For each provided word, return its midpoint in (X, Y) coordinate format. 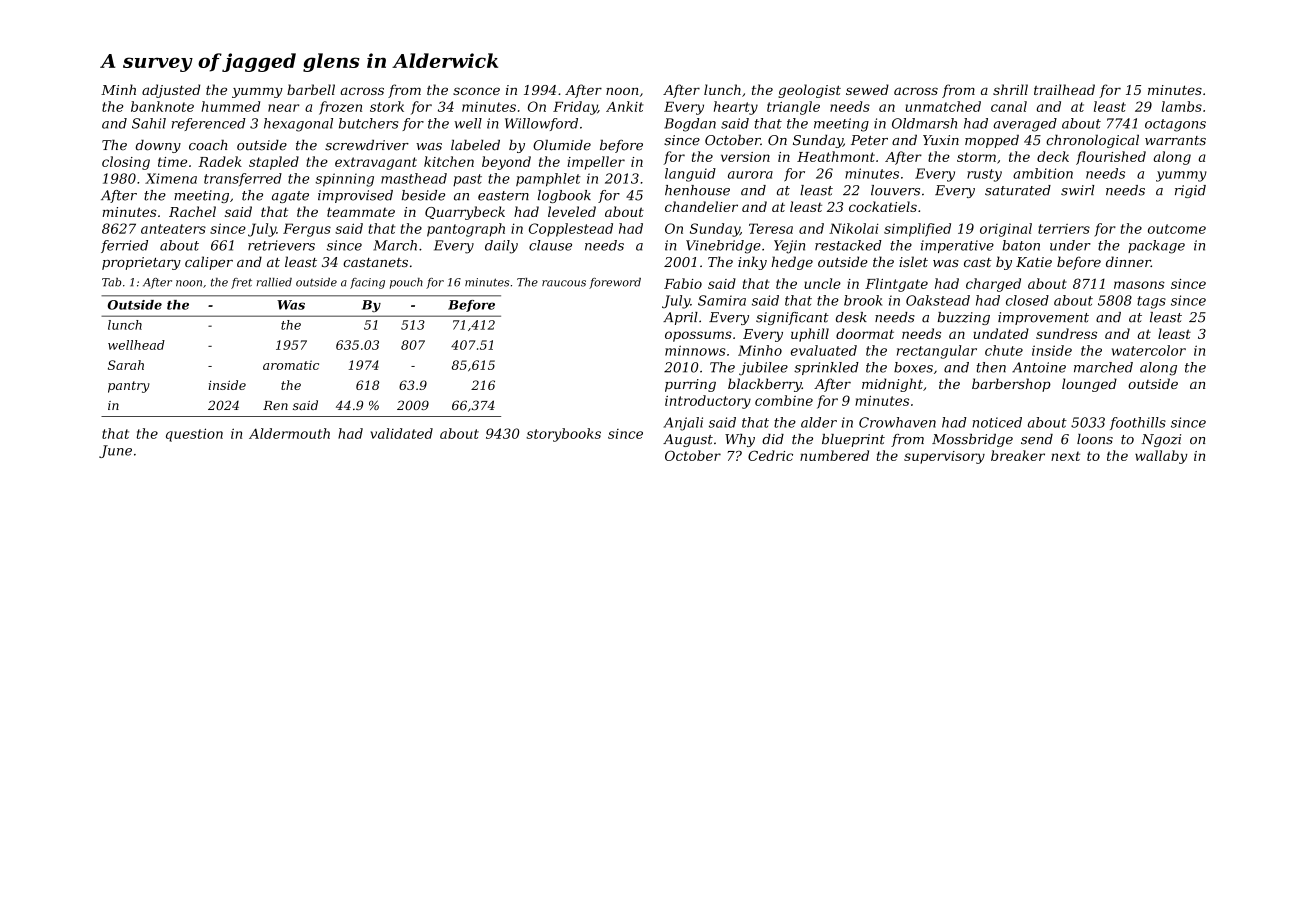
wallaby (1161, 457)
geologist (809, 91)
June (115, 451)
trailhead (1064, 89)
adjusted (171, 91)
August (688, 440)
